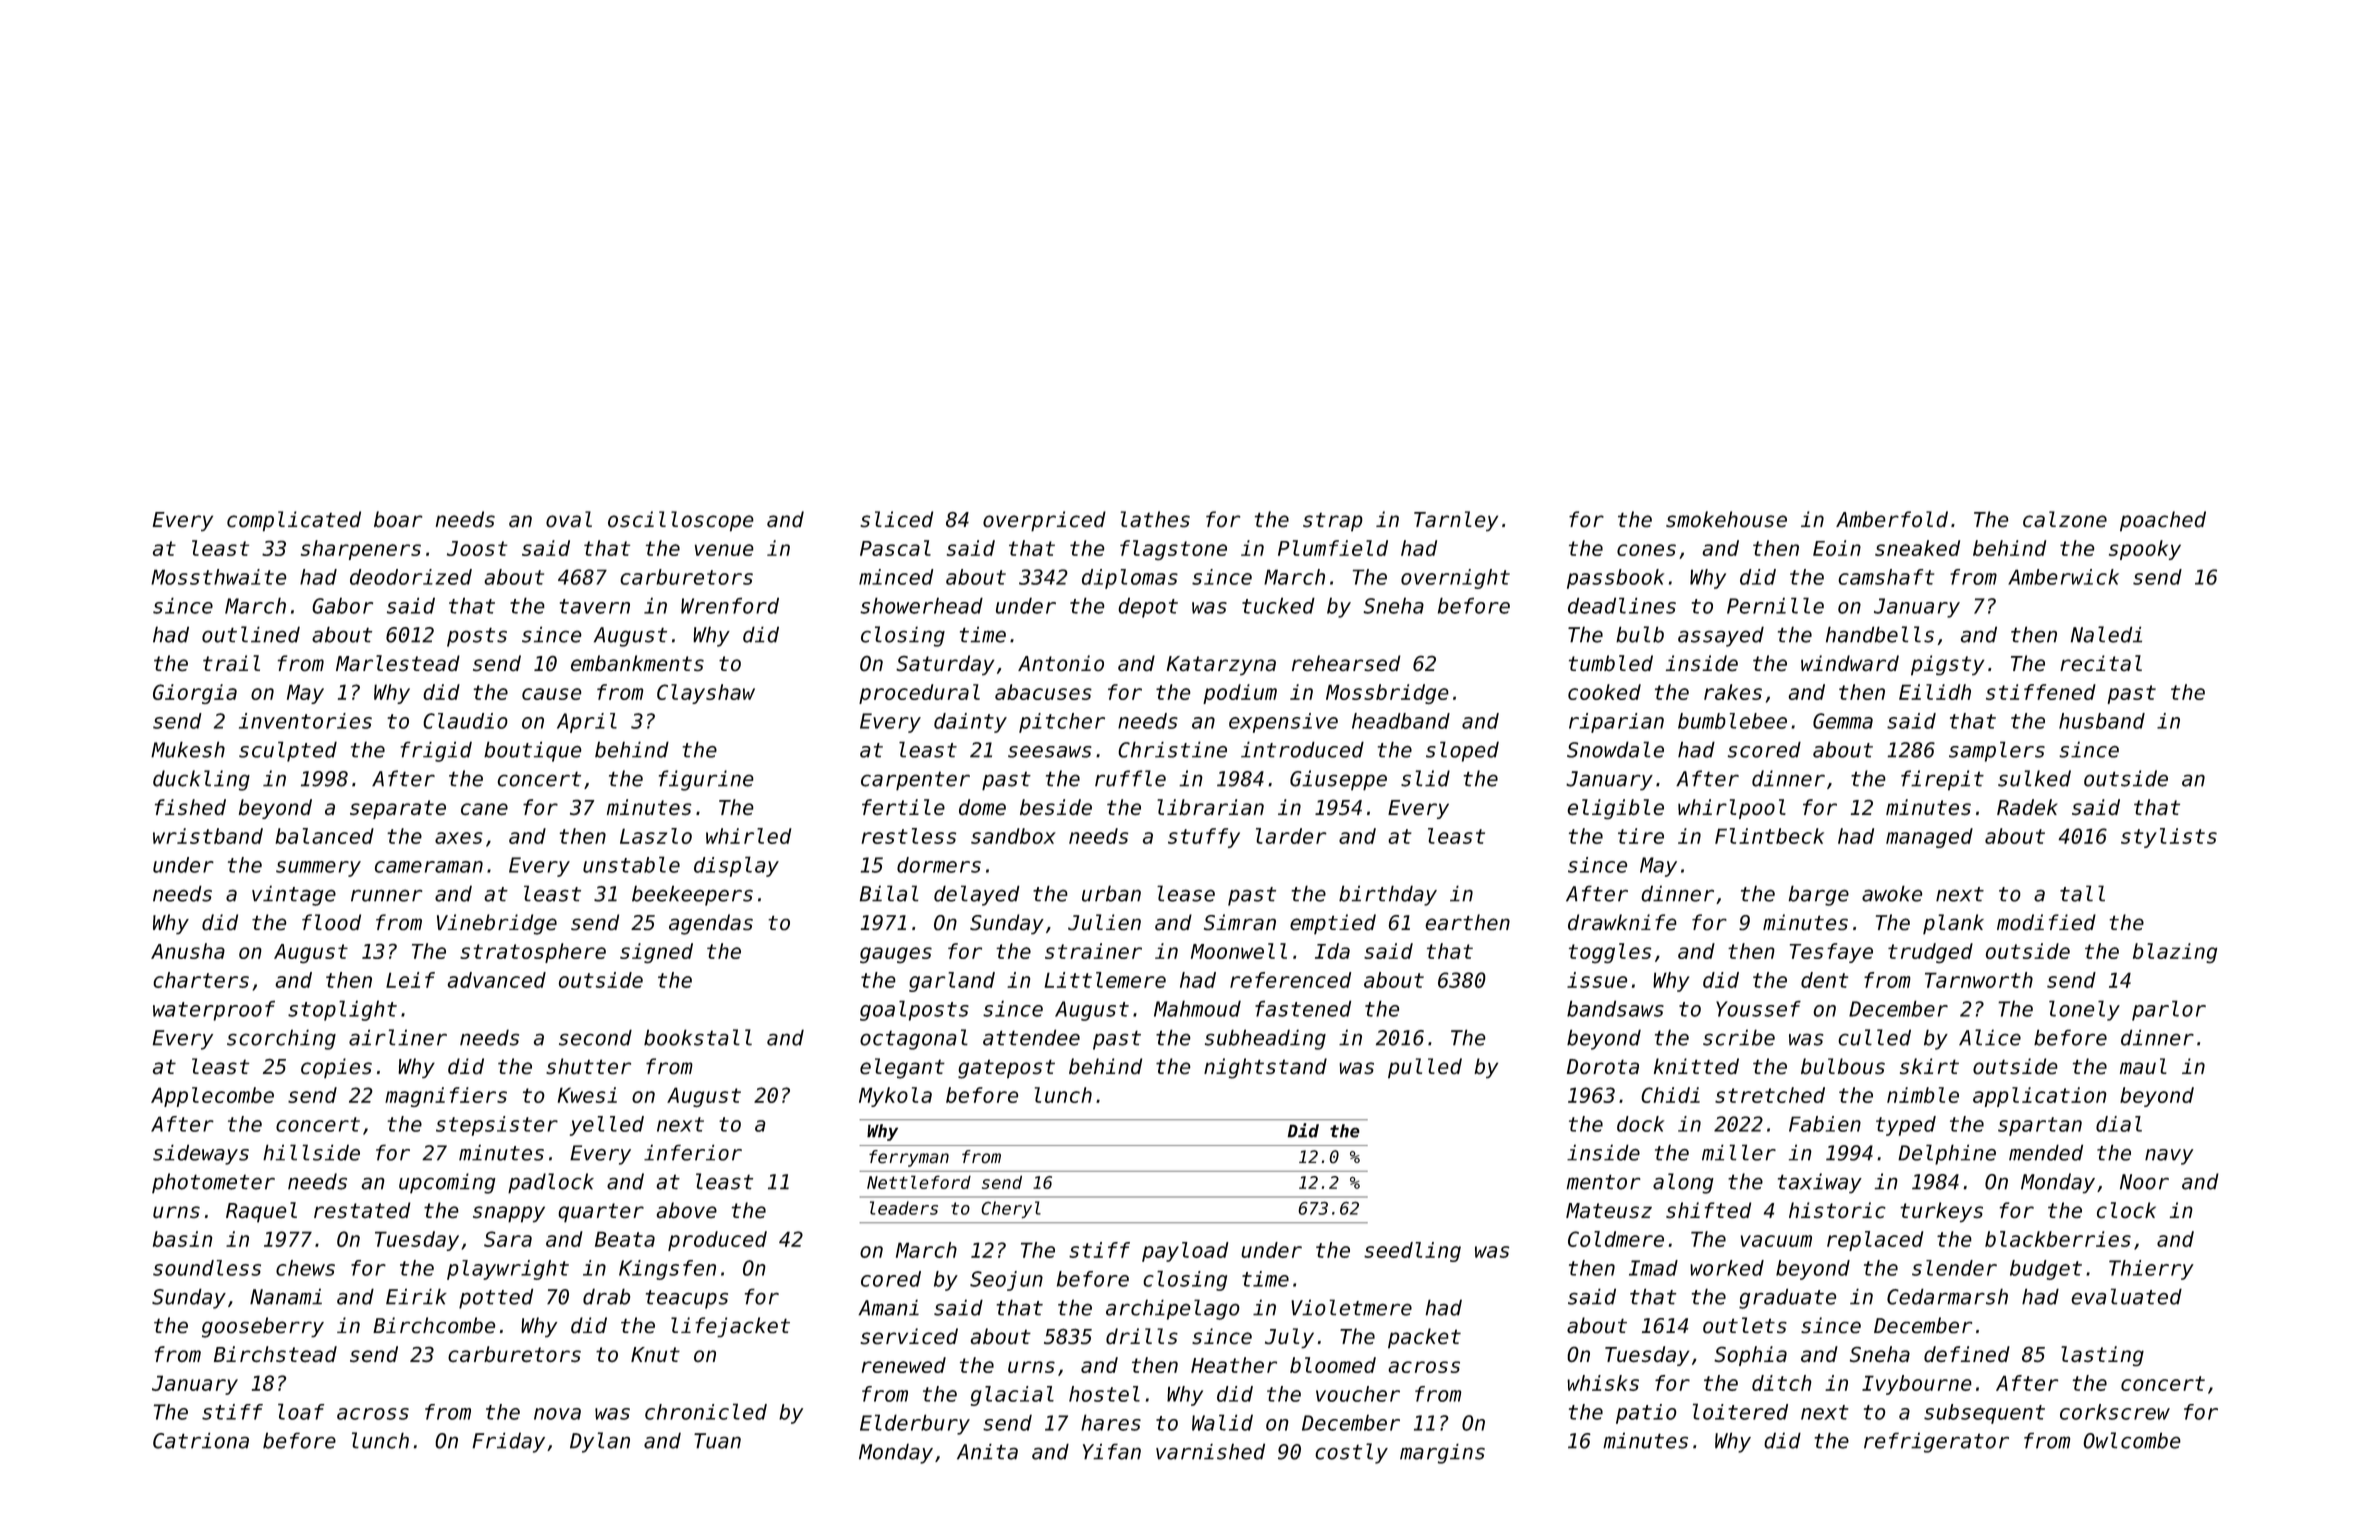 The width and height of the document is (2380, 1540). What do you see at coordinates (1044, 521) in the document?
I see `overpriced` at bounding box center [1044, 521].
